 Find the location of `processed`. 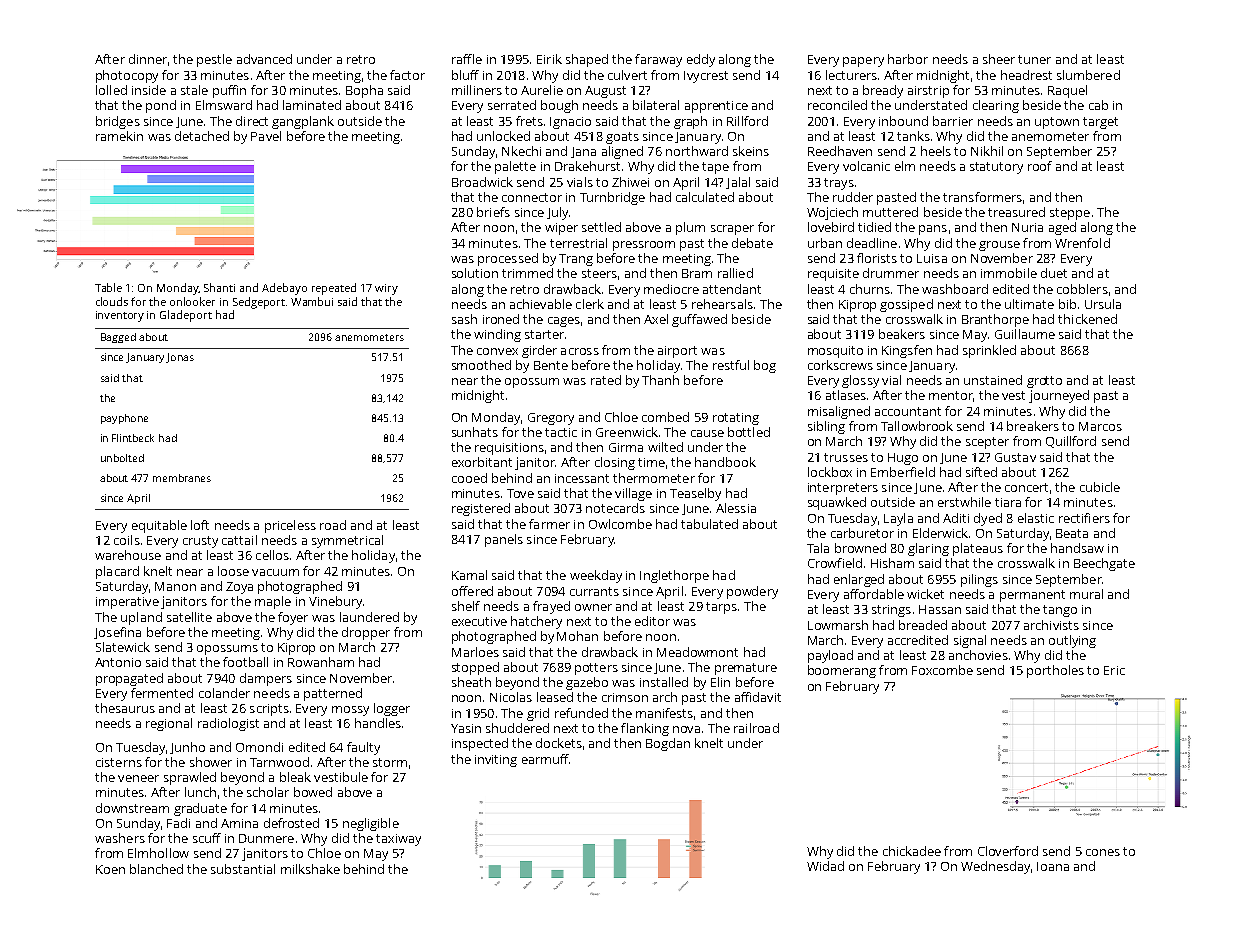

processed is located at coordinates (508, 259).
